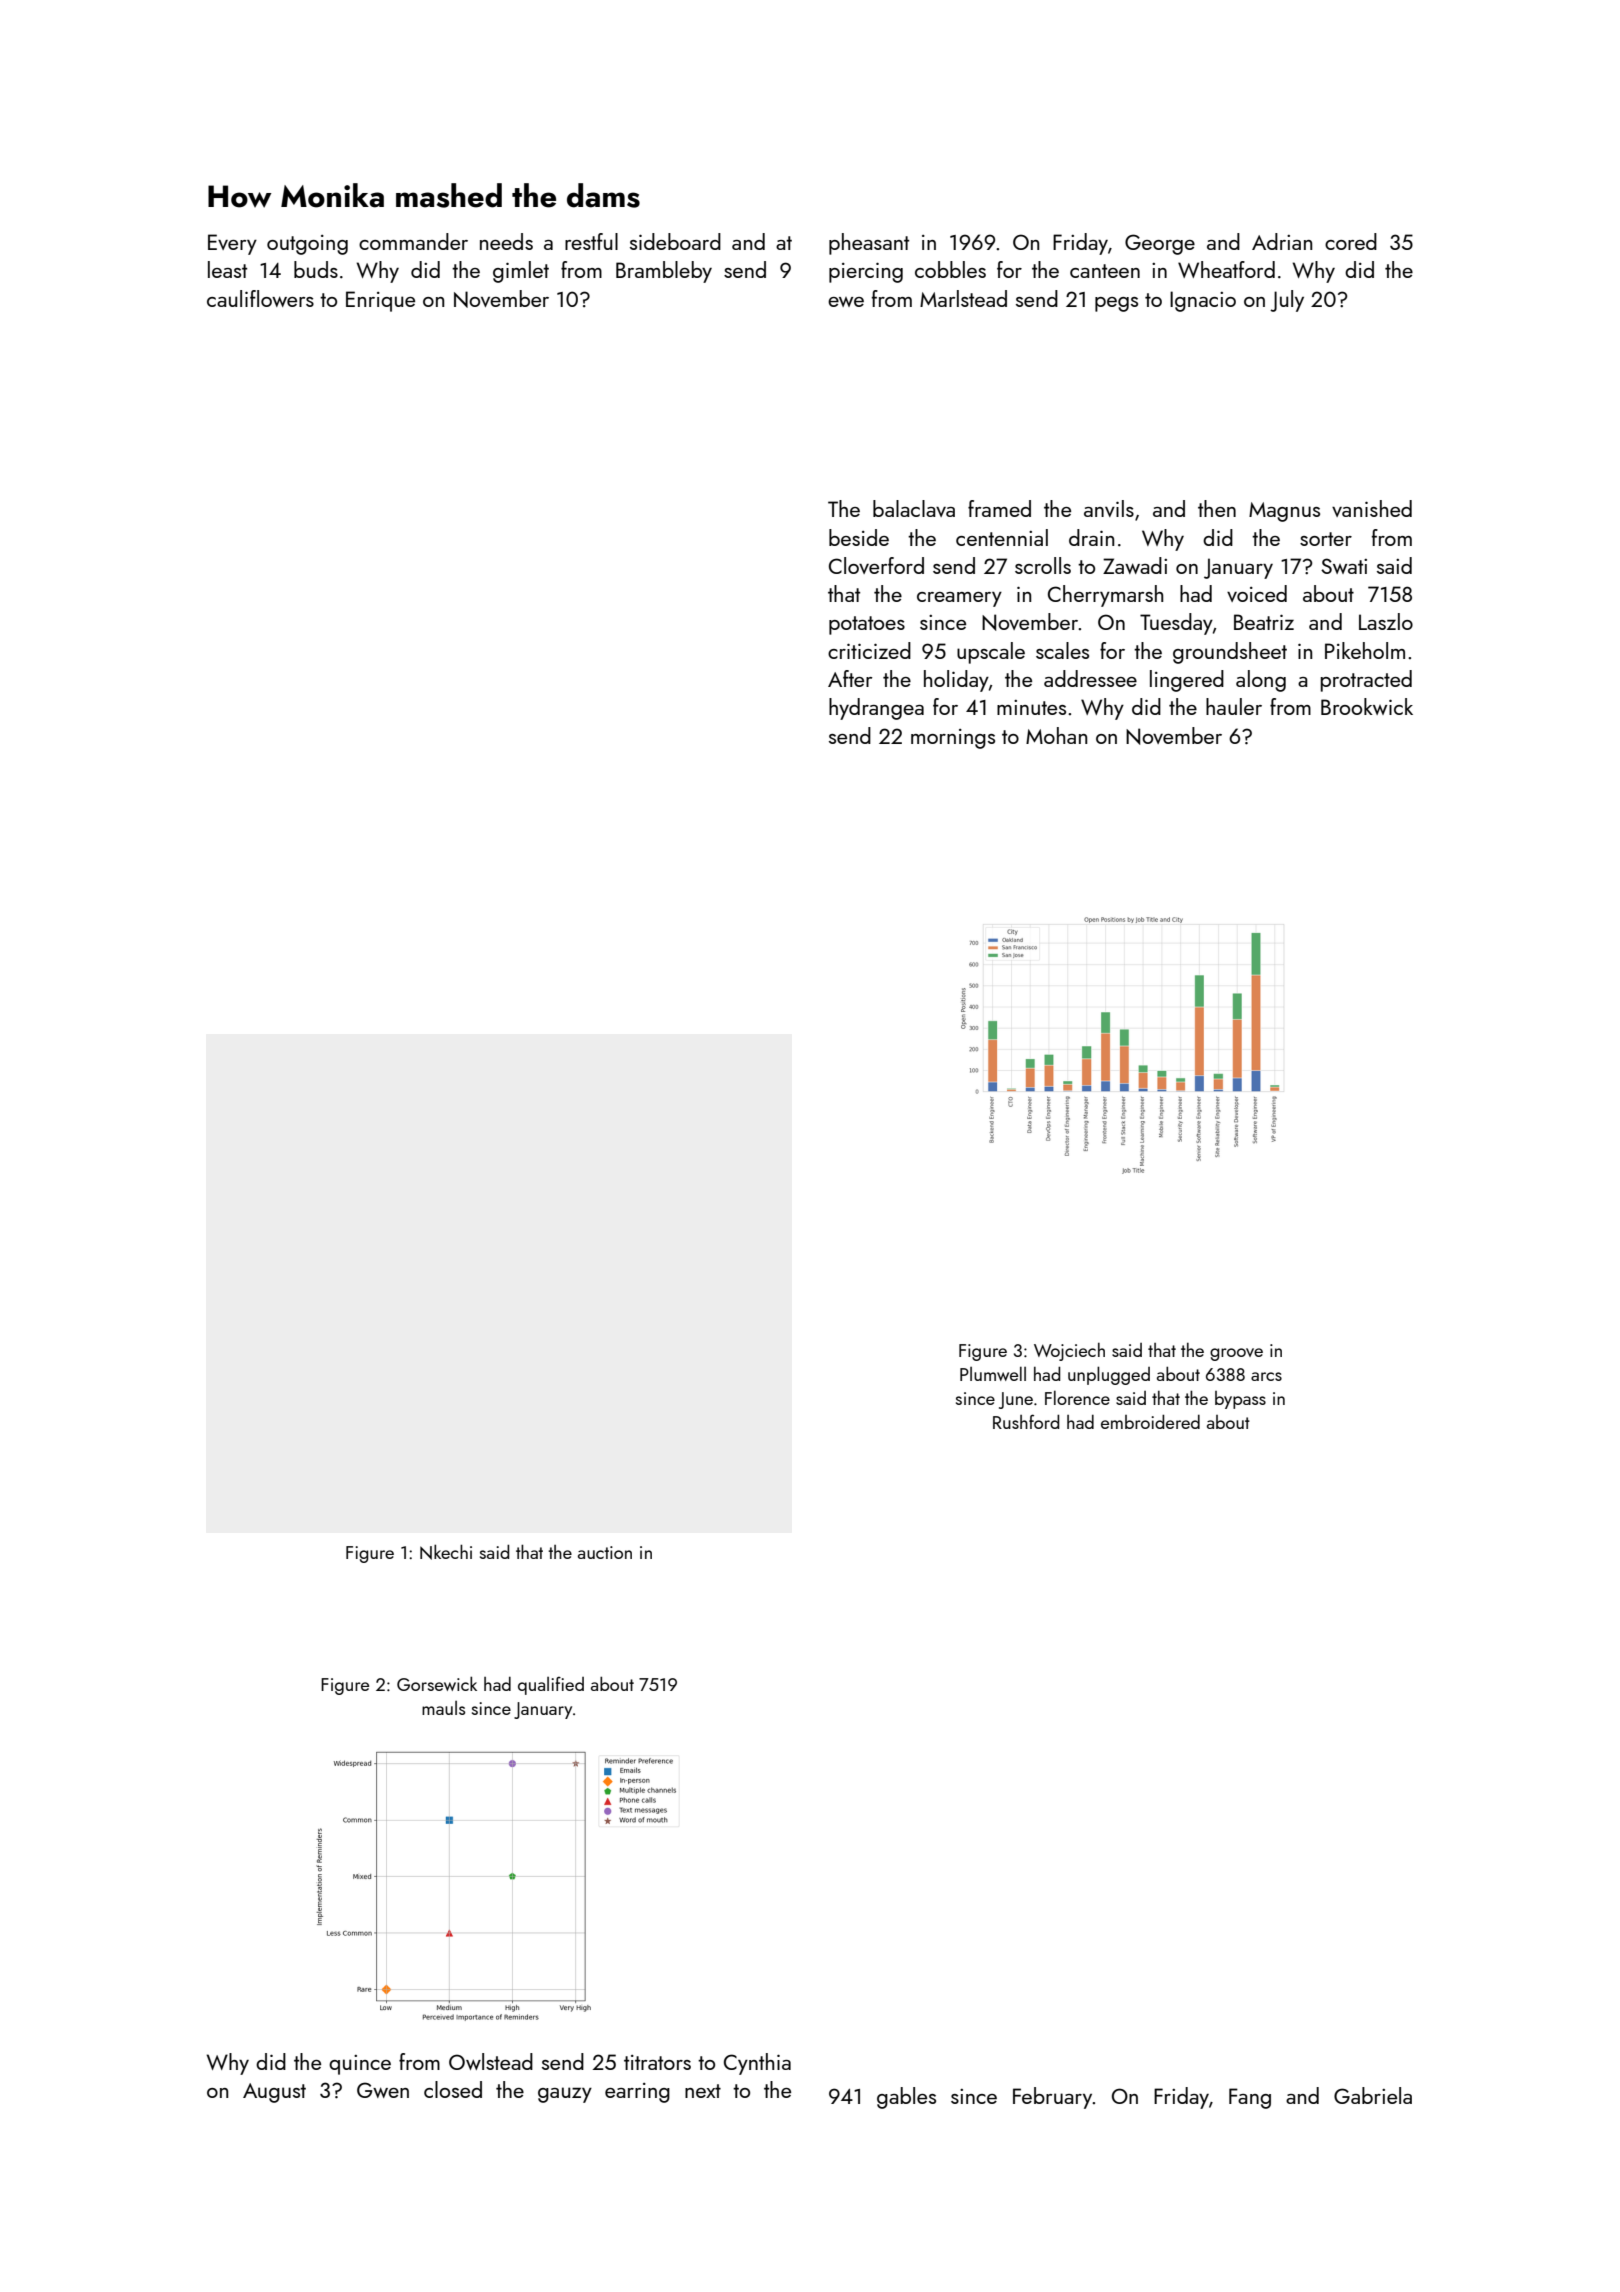 The image size is (1620, 2292). I want to click on Ignacio, so click(1203, 301).
